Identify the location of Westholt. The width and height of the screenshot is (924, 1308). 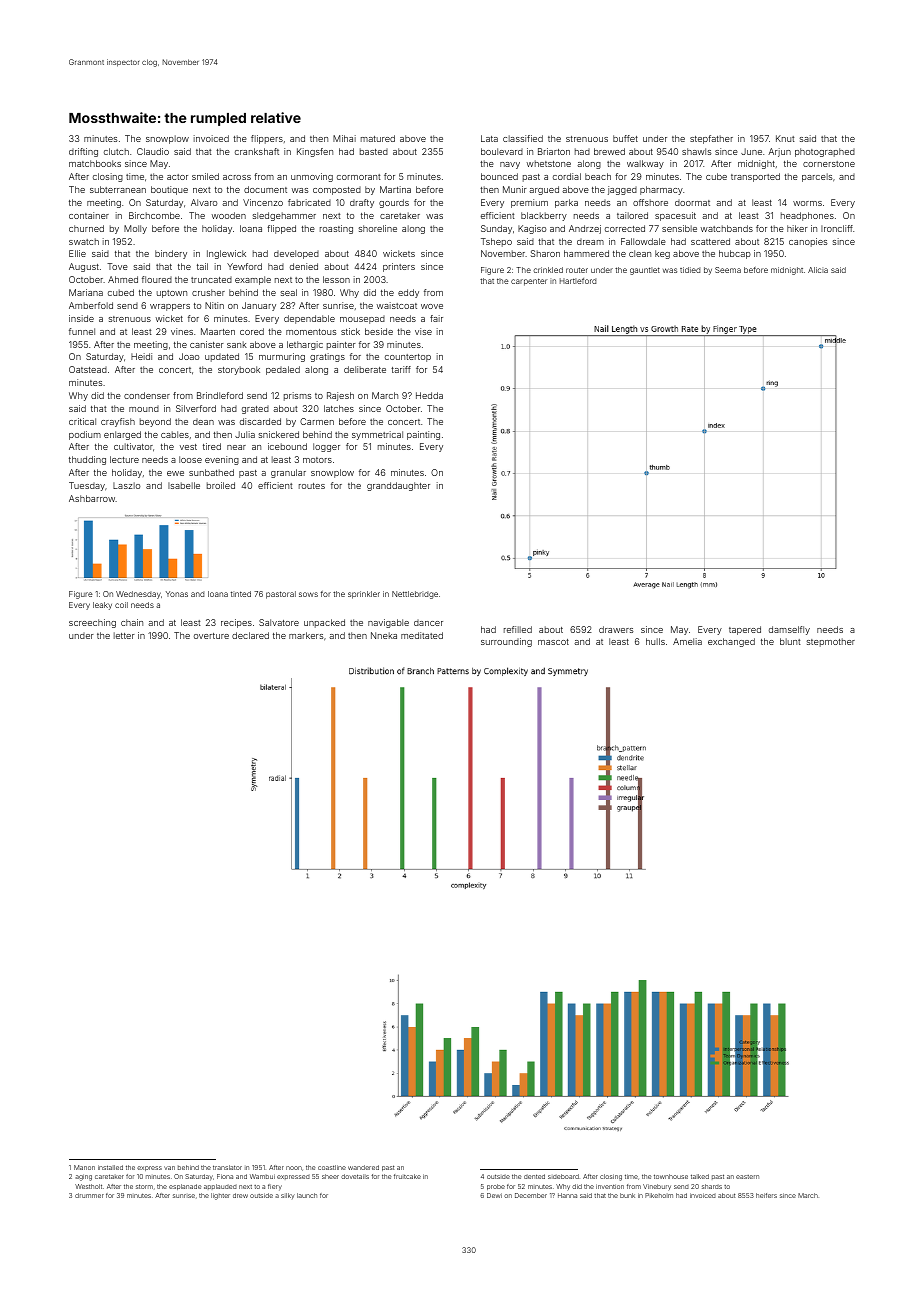
(88, 1186).
